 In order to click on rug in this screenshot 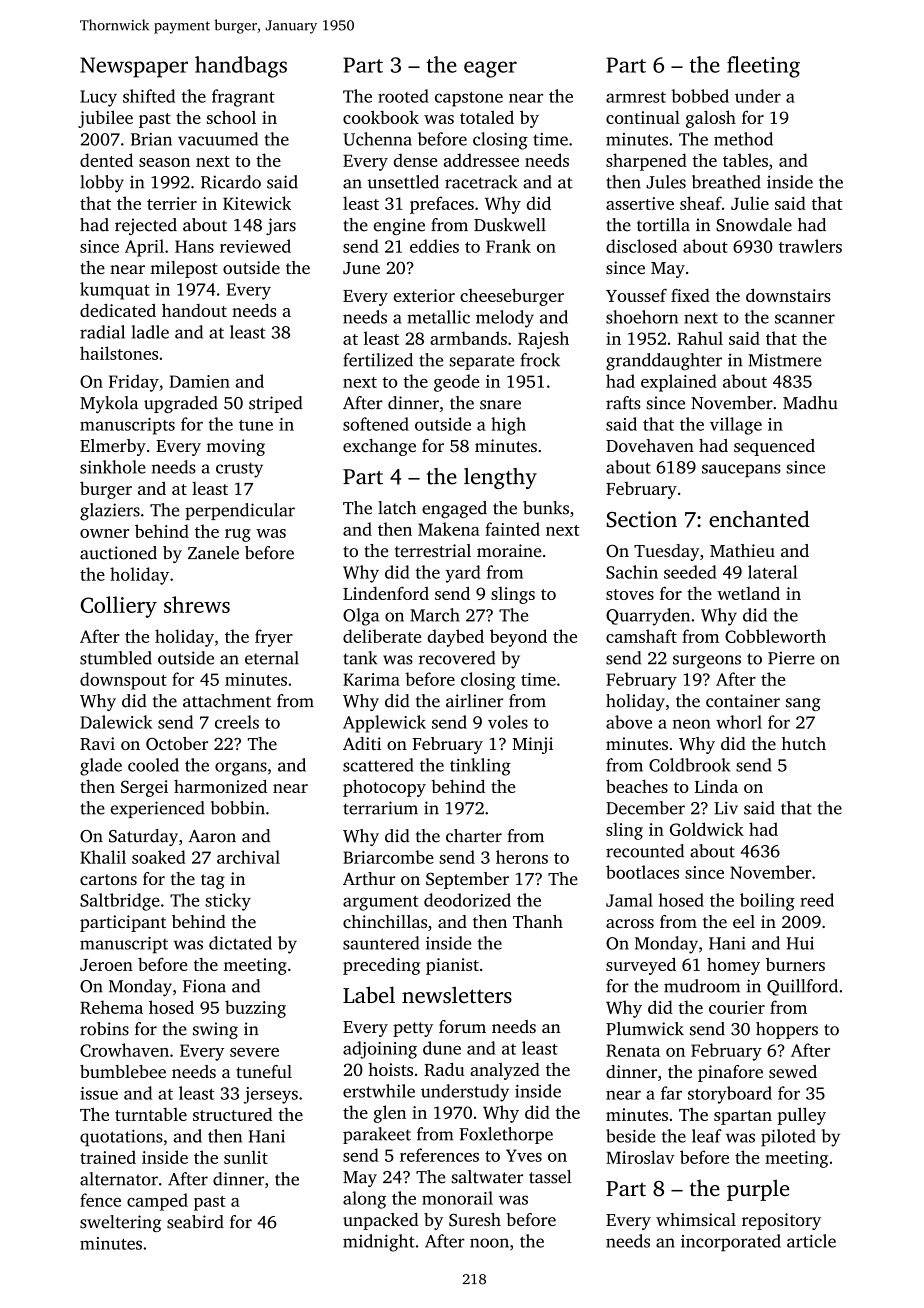, I will do `click(238, 535)`.
